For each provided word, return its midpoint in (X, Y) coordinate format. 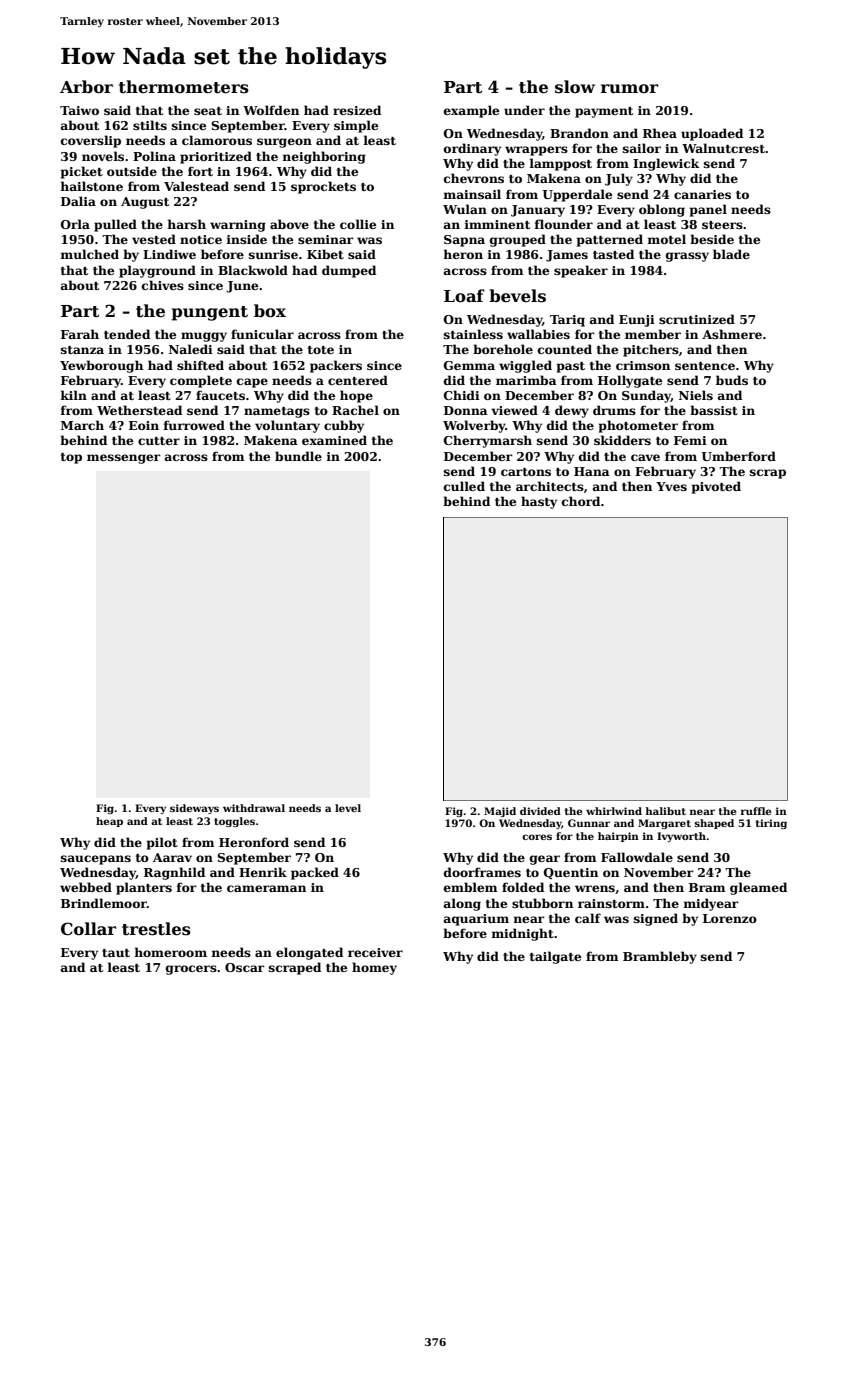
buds (732, 380)
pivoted (716, 487)
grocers (191, 970)
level (348, 808)
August (145, 203)
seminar (326, 239)
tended (127, 334)
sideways (194, 809)
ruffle (756, 811)
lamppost (561, 164)
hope (356, 396)
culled (464, 486)
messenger (124, 459)
